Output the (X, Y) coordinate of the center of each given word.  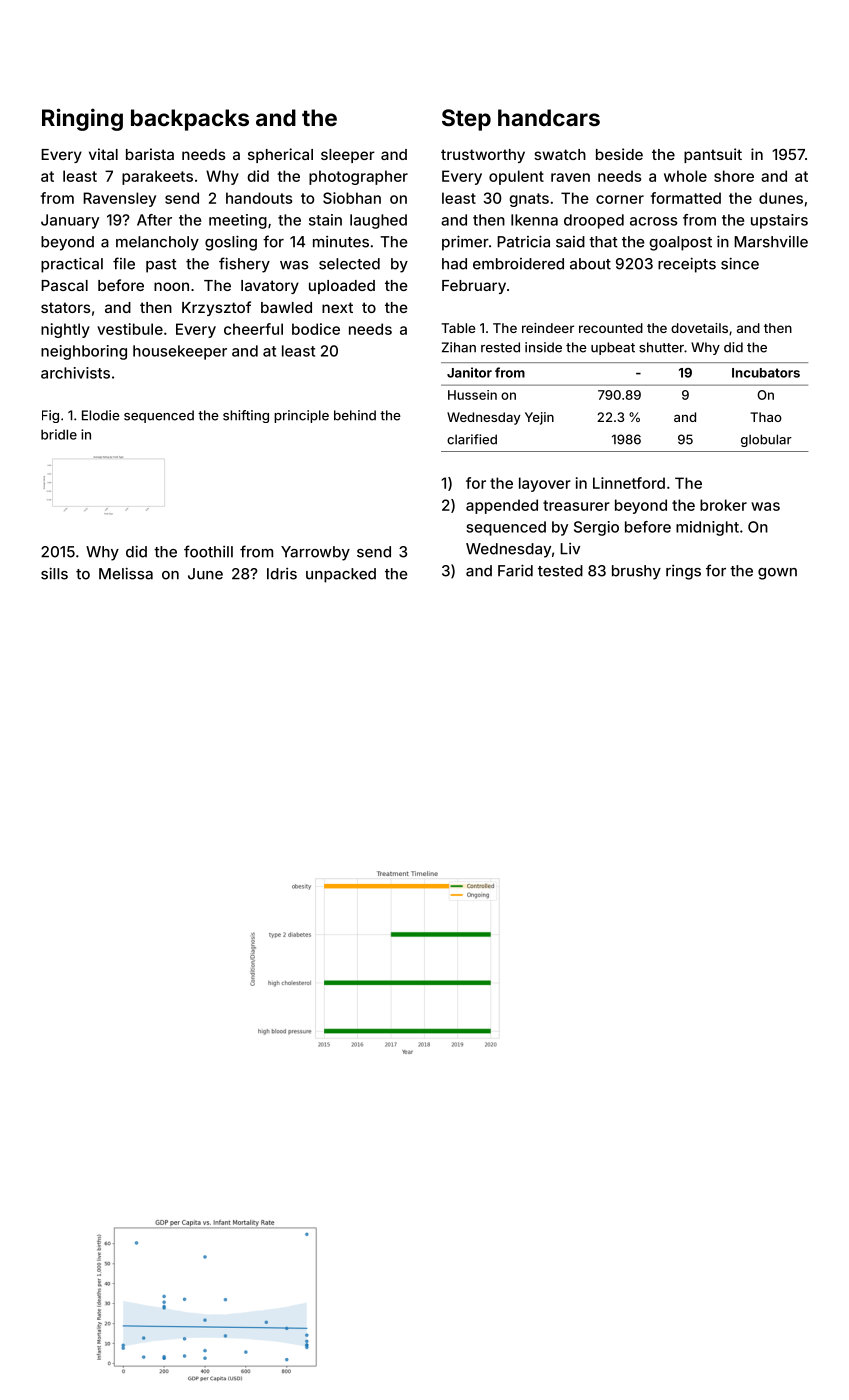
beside (619, 154)
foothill (208, 551)
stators (66, 307)
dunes (781, 198)
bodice (316, 329)
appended (502, 506)
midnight (707, 528)
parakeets (157, 177)
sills (54, 573)
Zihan (459, 347)
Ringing (82, 119)
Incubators (766, 373)
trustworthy (483, 156)
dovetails (699, 328)
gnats (529, 200)
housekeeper (180, 352)
